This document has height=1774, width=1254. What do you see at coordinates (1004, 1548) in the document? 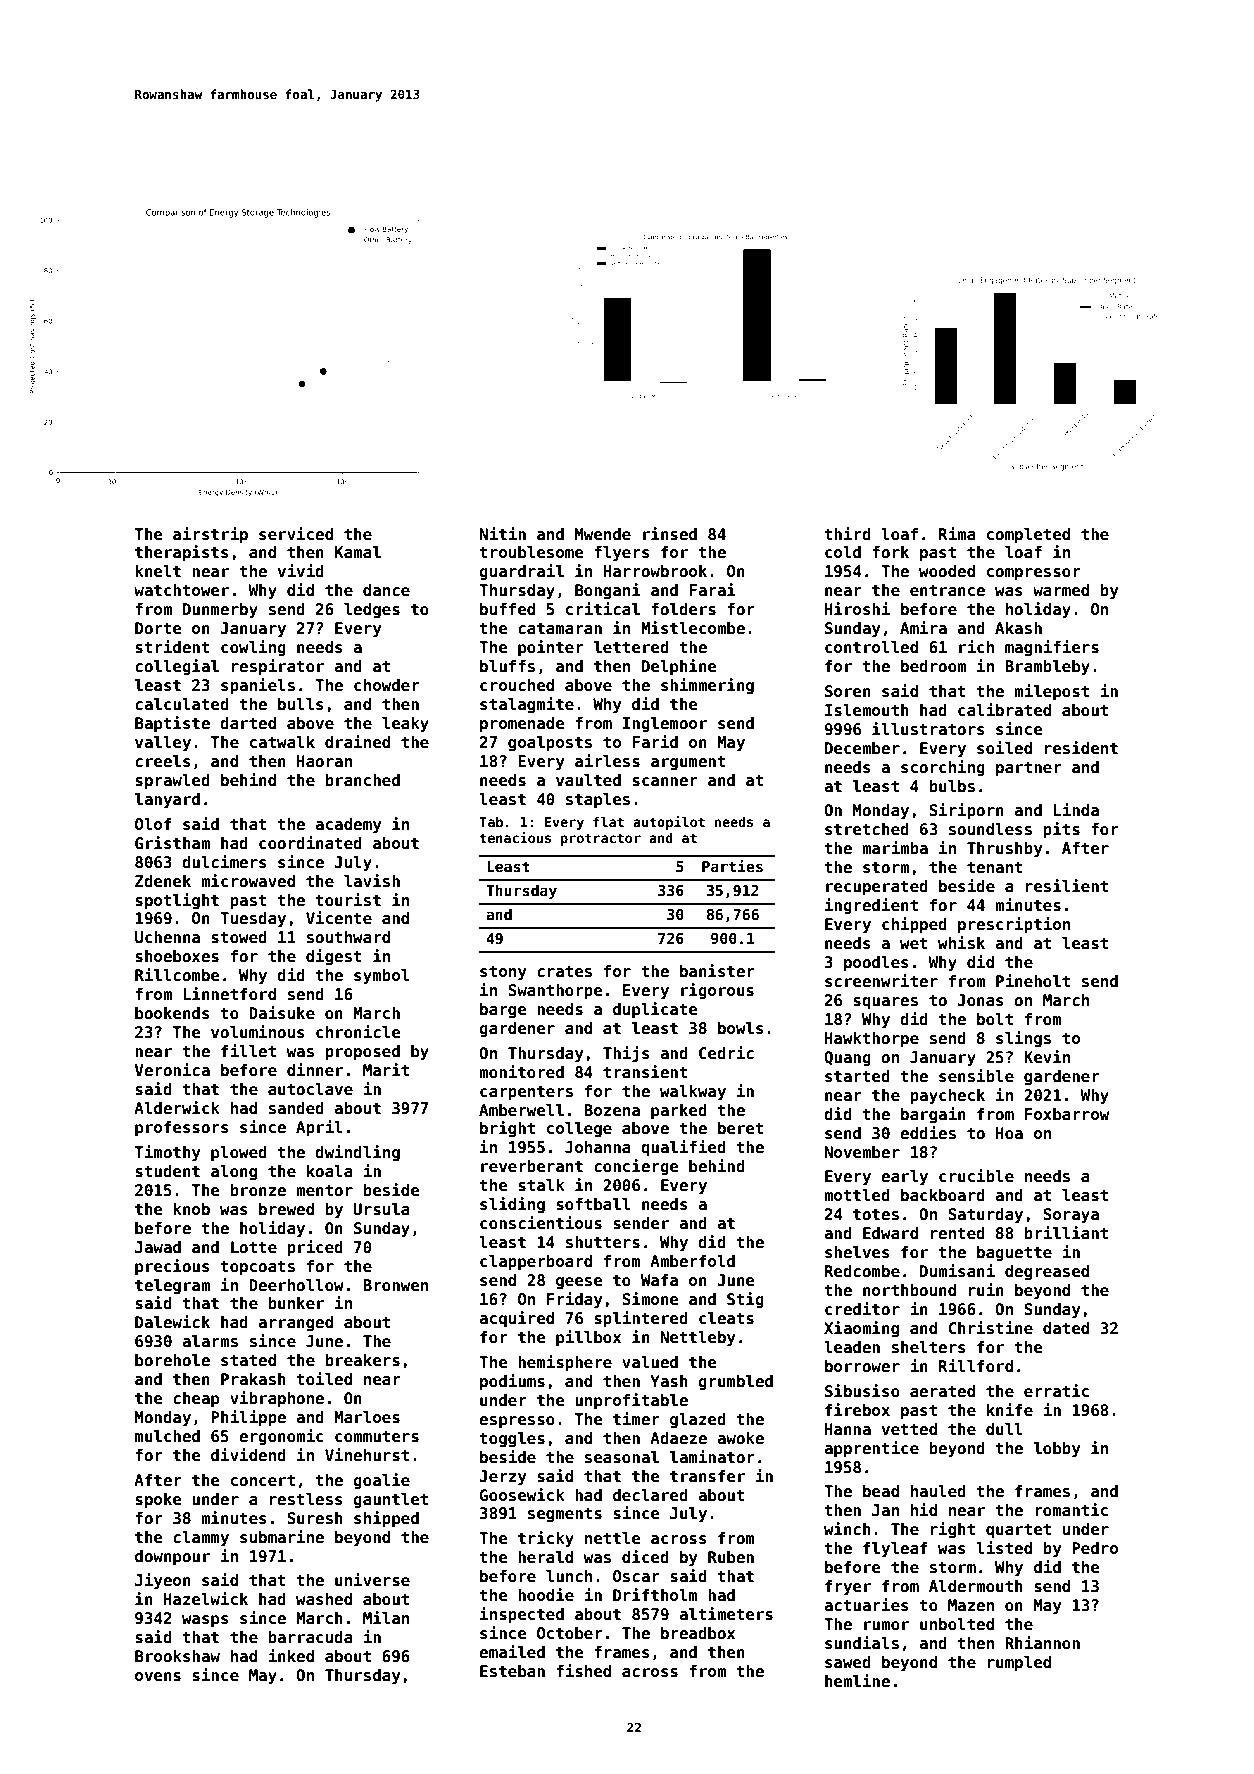
I see `listed` at bounding box center [1004, 1548].
